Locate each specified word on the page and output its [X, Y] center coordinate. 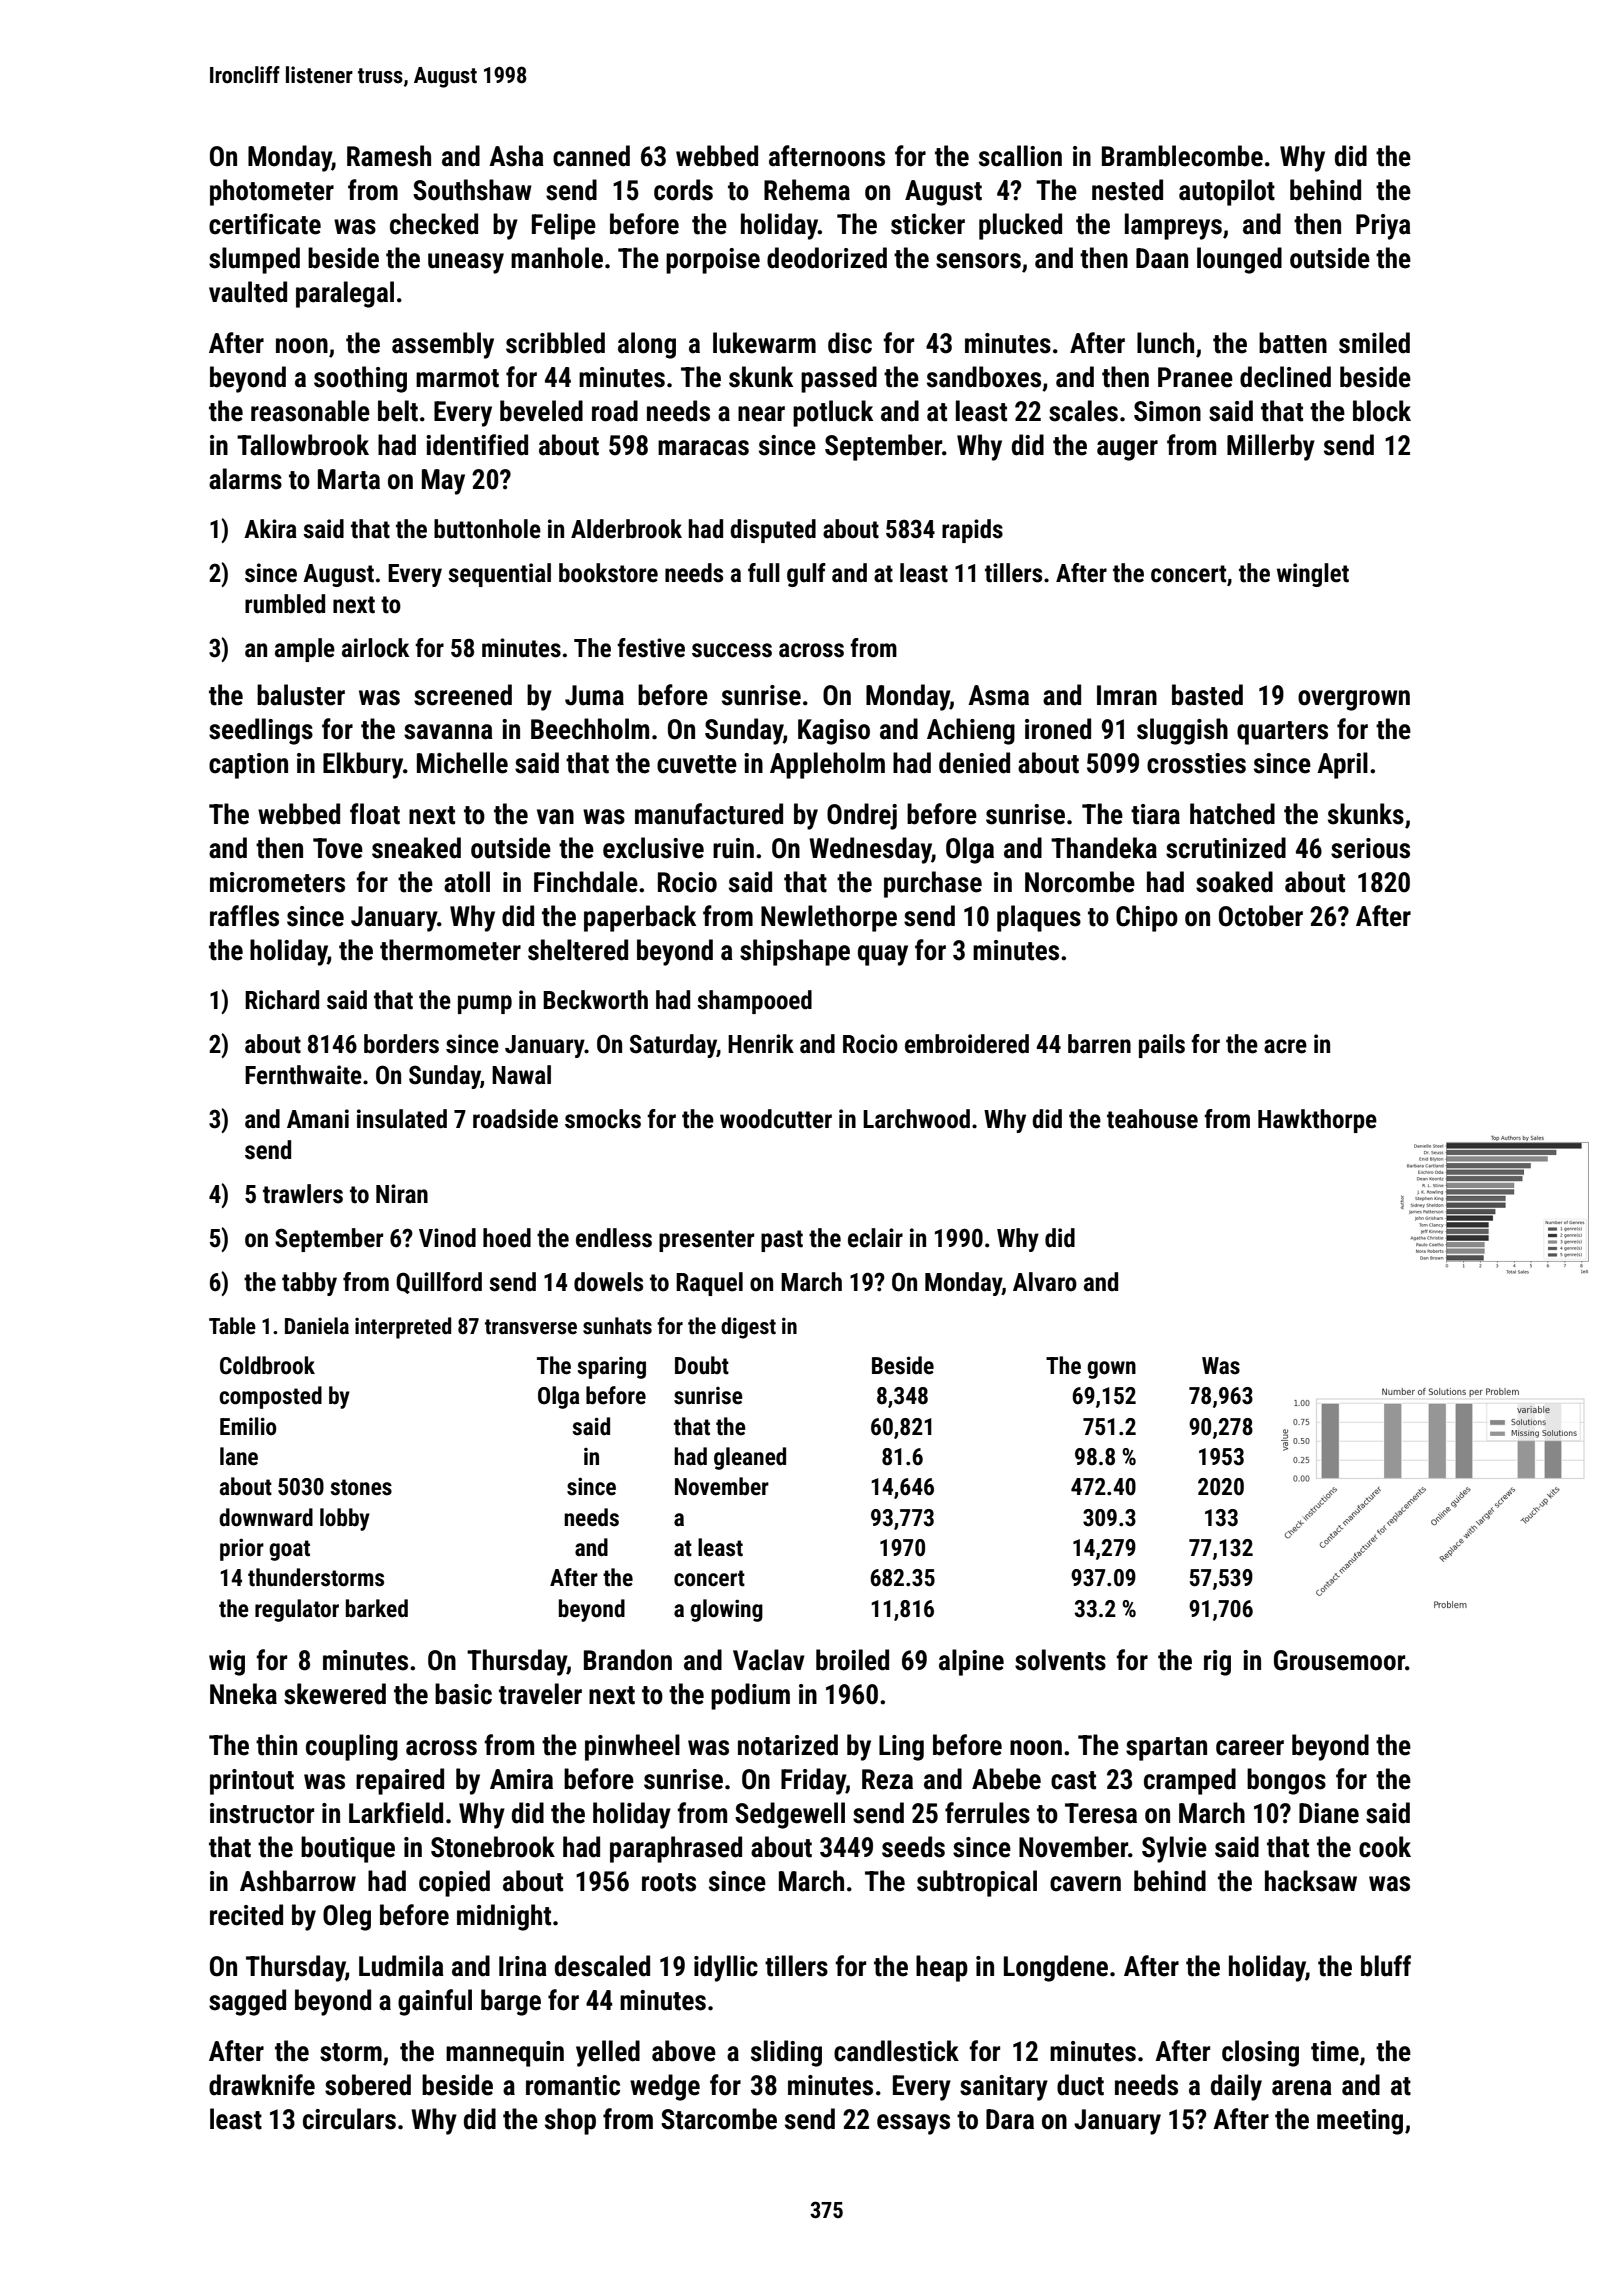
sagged [247, 2002]
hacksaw [1311, 1881]
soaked [1234, 882]
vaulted [248, 292]
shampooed [754, 1002]
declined [1285, 377]
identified [477, 445]
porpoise [713, 261]
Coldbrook [267, 1365]
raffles [244, 916]
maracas [703, 448]
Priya [1383, 227]
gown [1111, 1370]
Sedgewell [790, 1815]
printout [252, 1782]
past [782, 1241]
